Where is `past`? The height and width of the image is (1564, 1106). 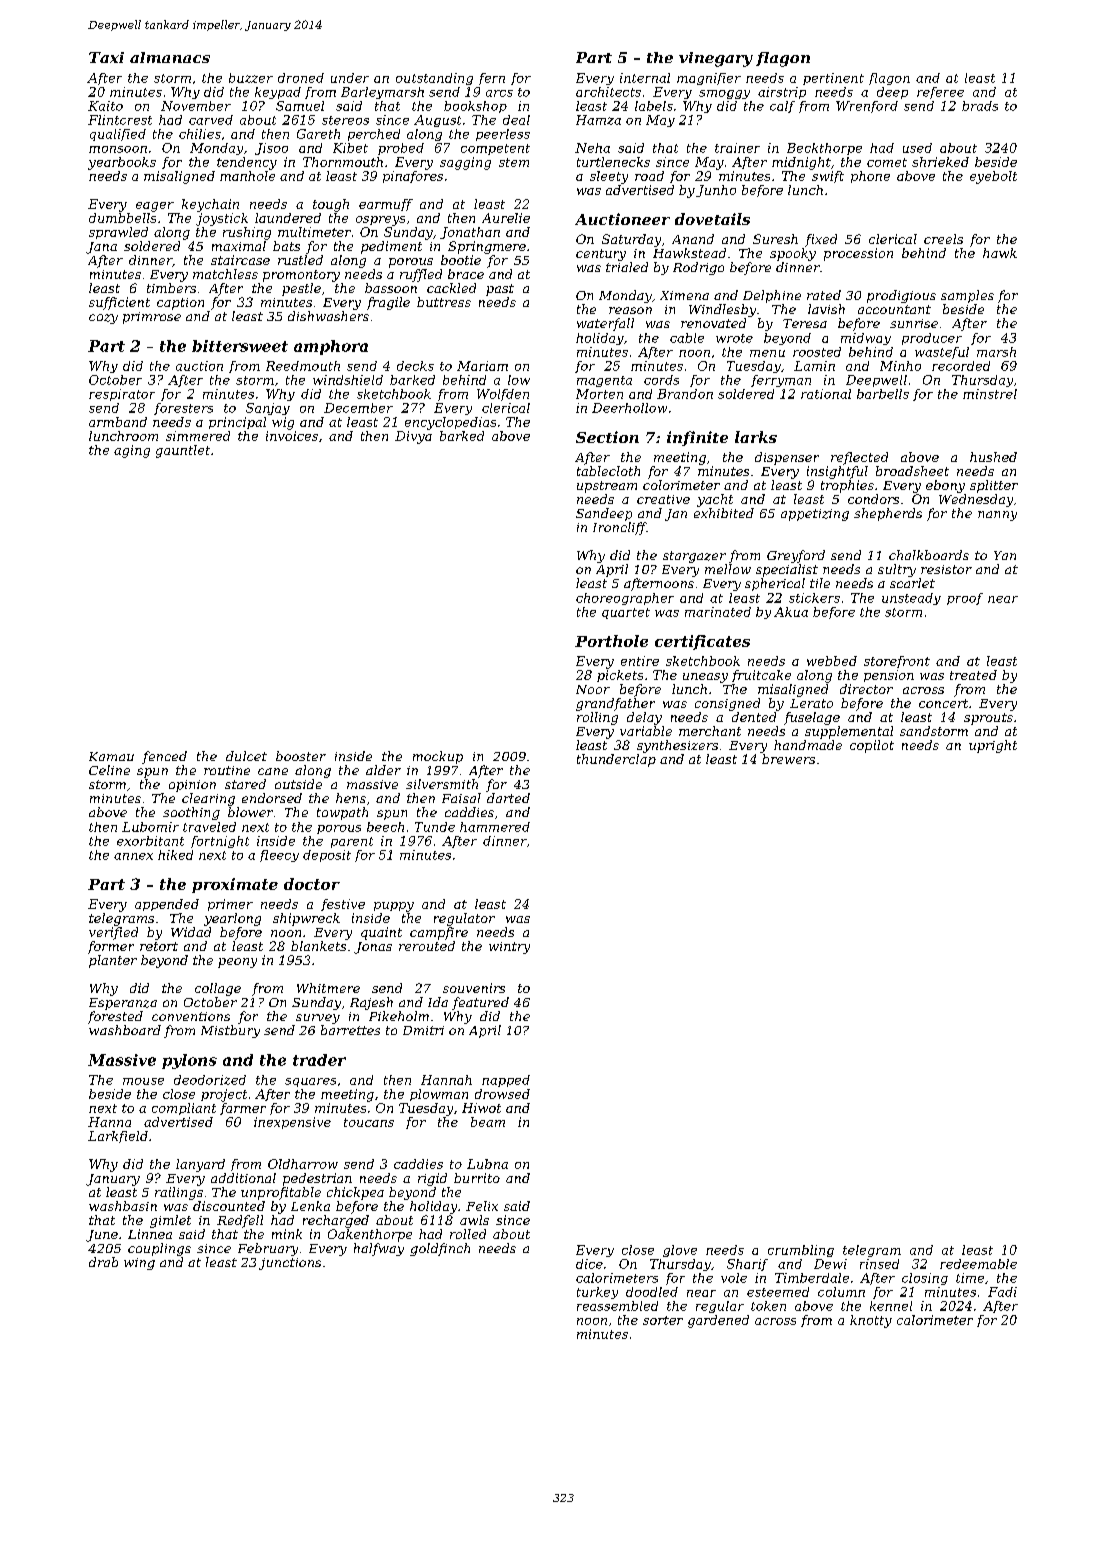
past is located at coordinates (500, 290).
